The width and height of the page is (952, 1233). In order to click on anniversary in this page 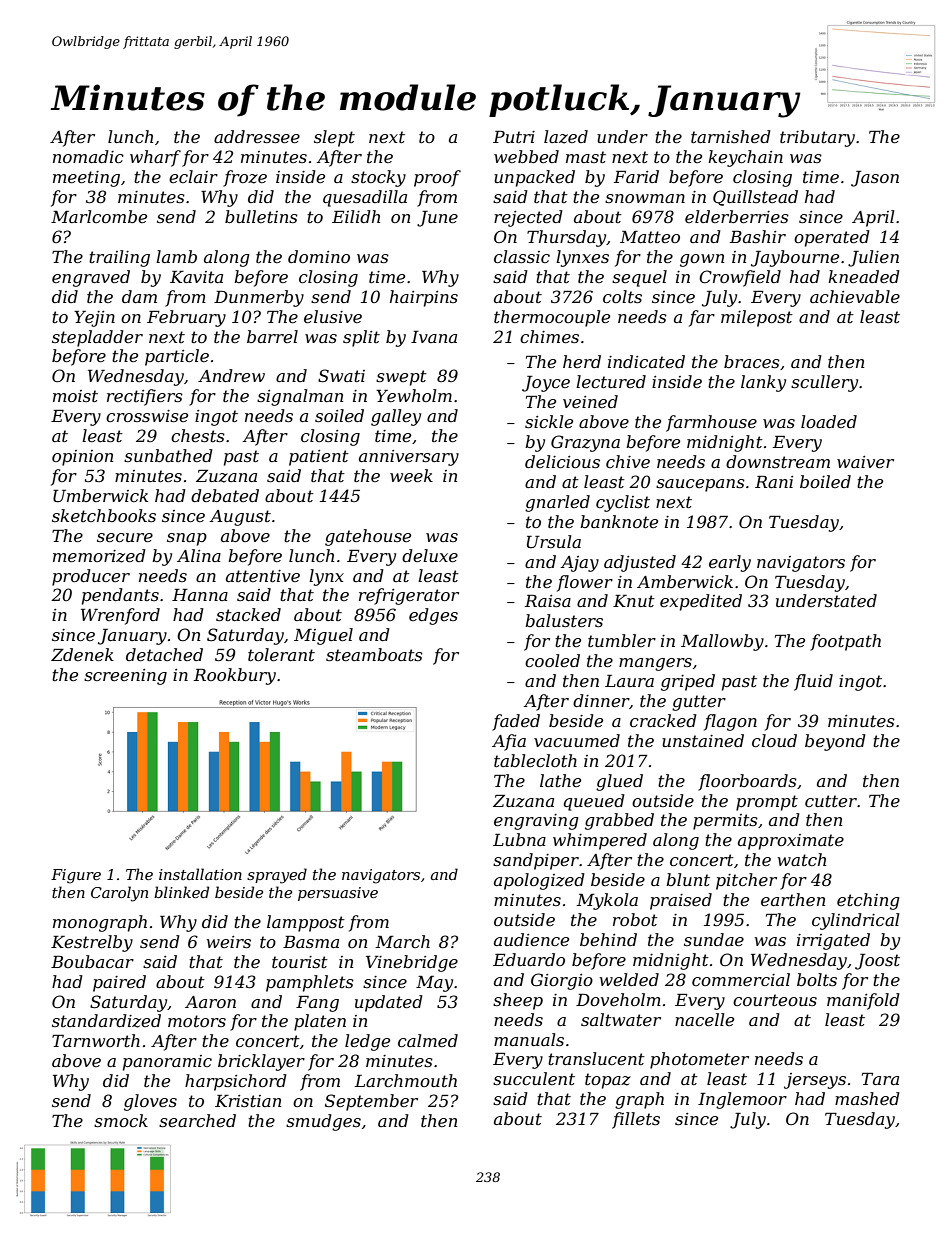, I will do `click(409, 458)`.
